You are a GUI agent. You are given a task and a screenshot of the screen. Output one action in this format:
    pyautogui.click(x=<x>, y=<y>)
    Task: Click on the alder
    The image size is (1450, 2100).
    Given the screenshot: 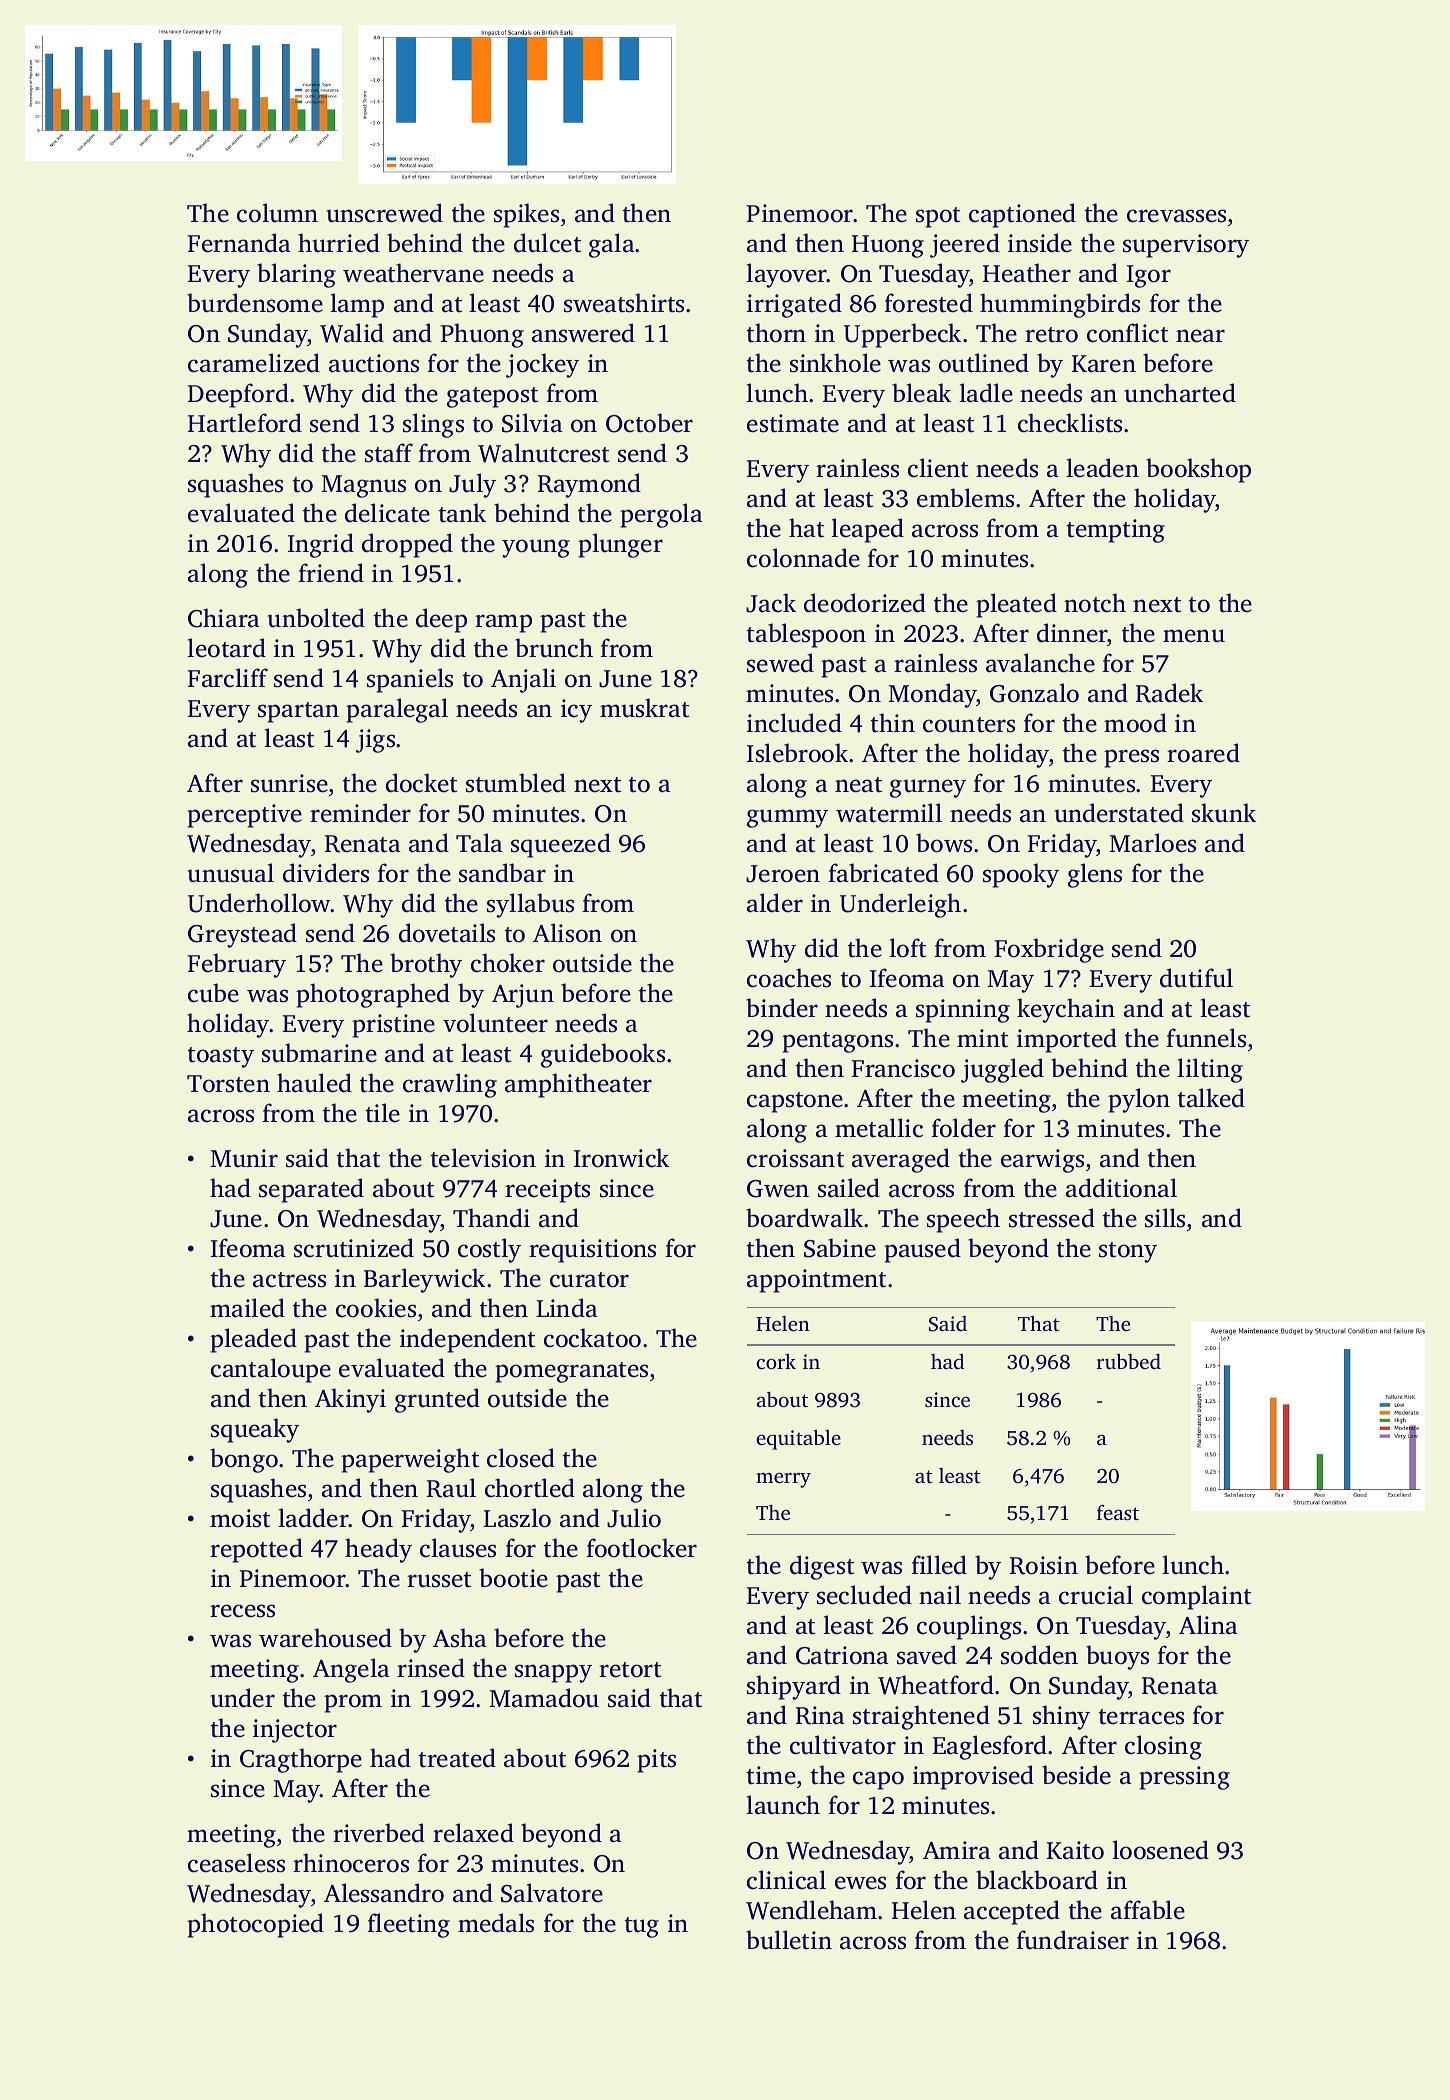 What is the action you would take?
    pyautogui.click(x=775, y=903)
